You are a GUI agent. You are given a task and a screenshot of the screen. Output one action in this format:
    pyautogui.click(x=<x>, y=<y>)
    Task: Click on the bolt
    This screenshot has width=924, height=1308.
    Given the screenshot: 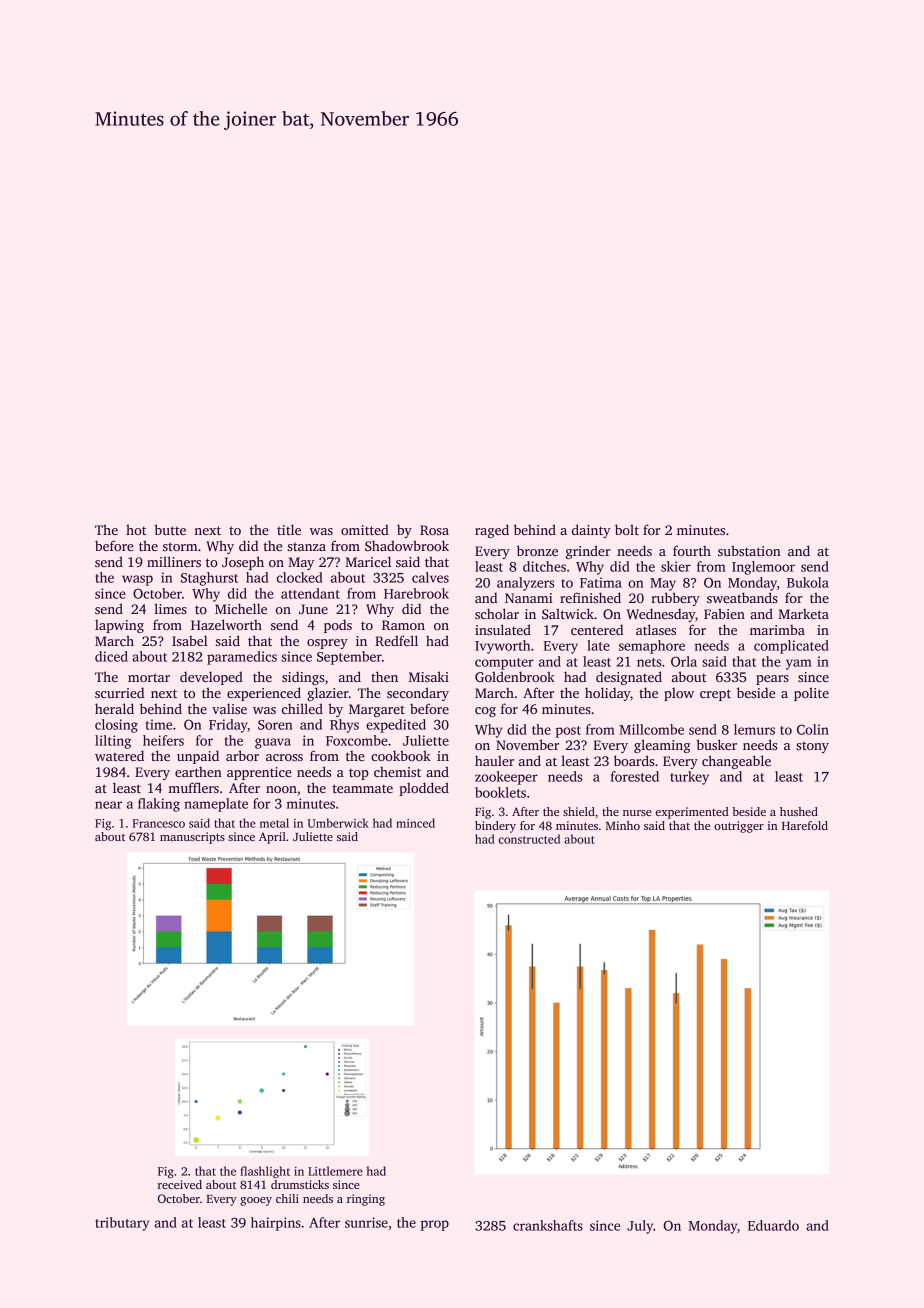 What is the action you would take?
    pyautogui.click(x=627, y=529)
